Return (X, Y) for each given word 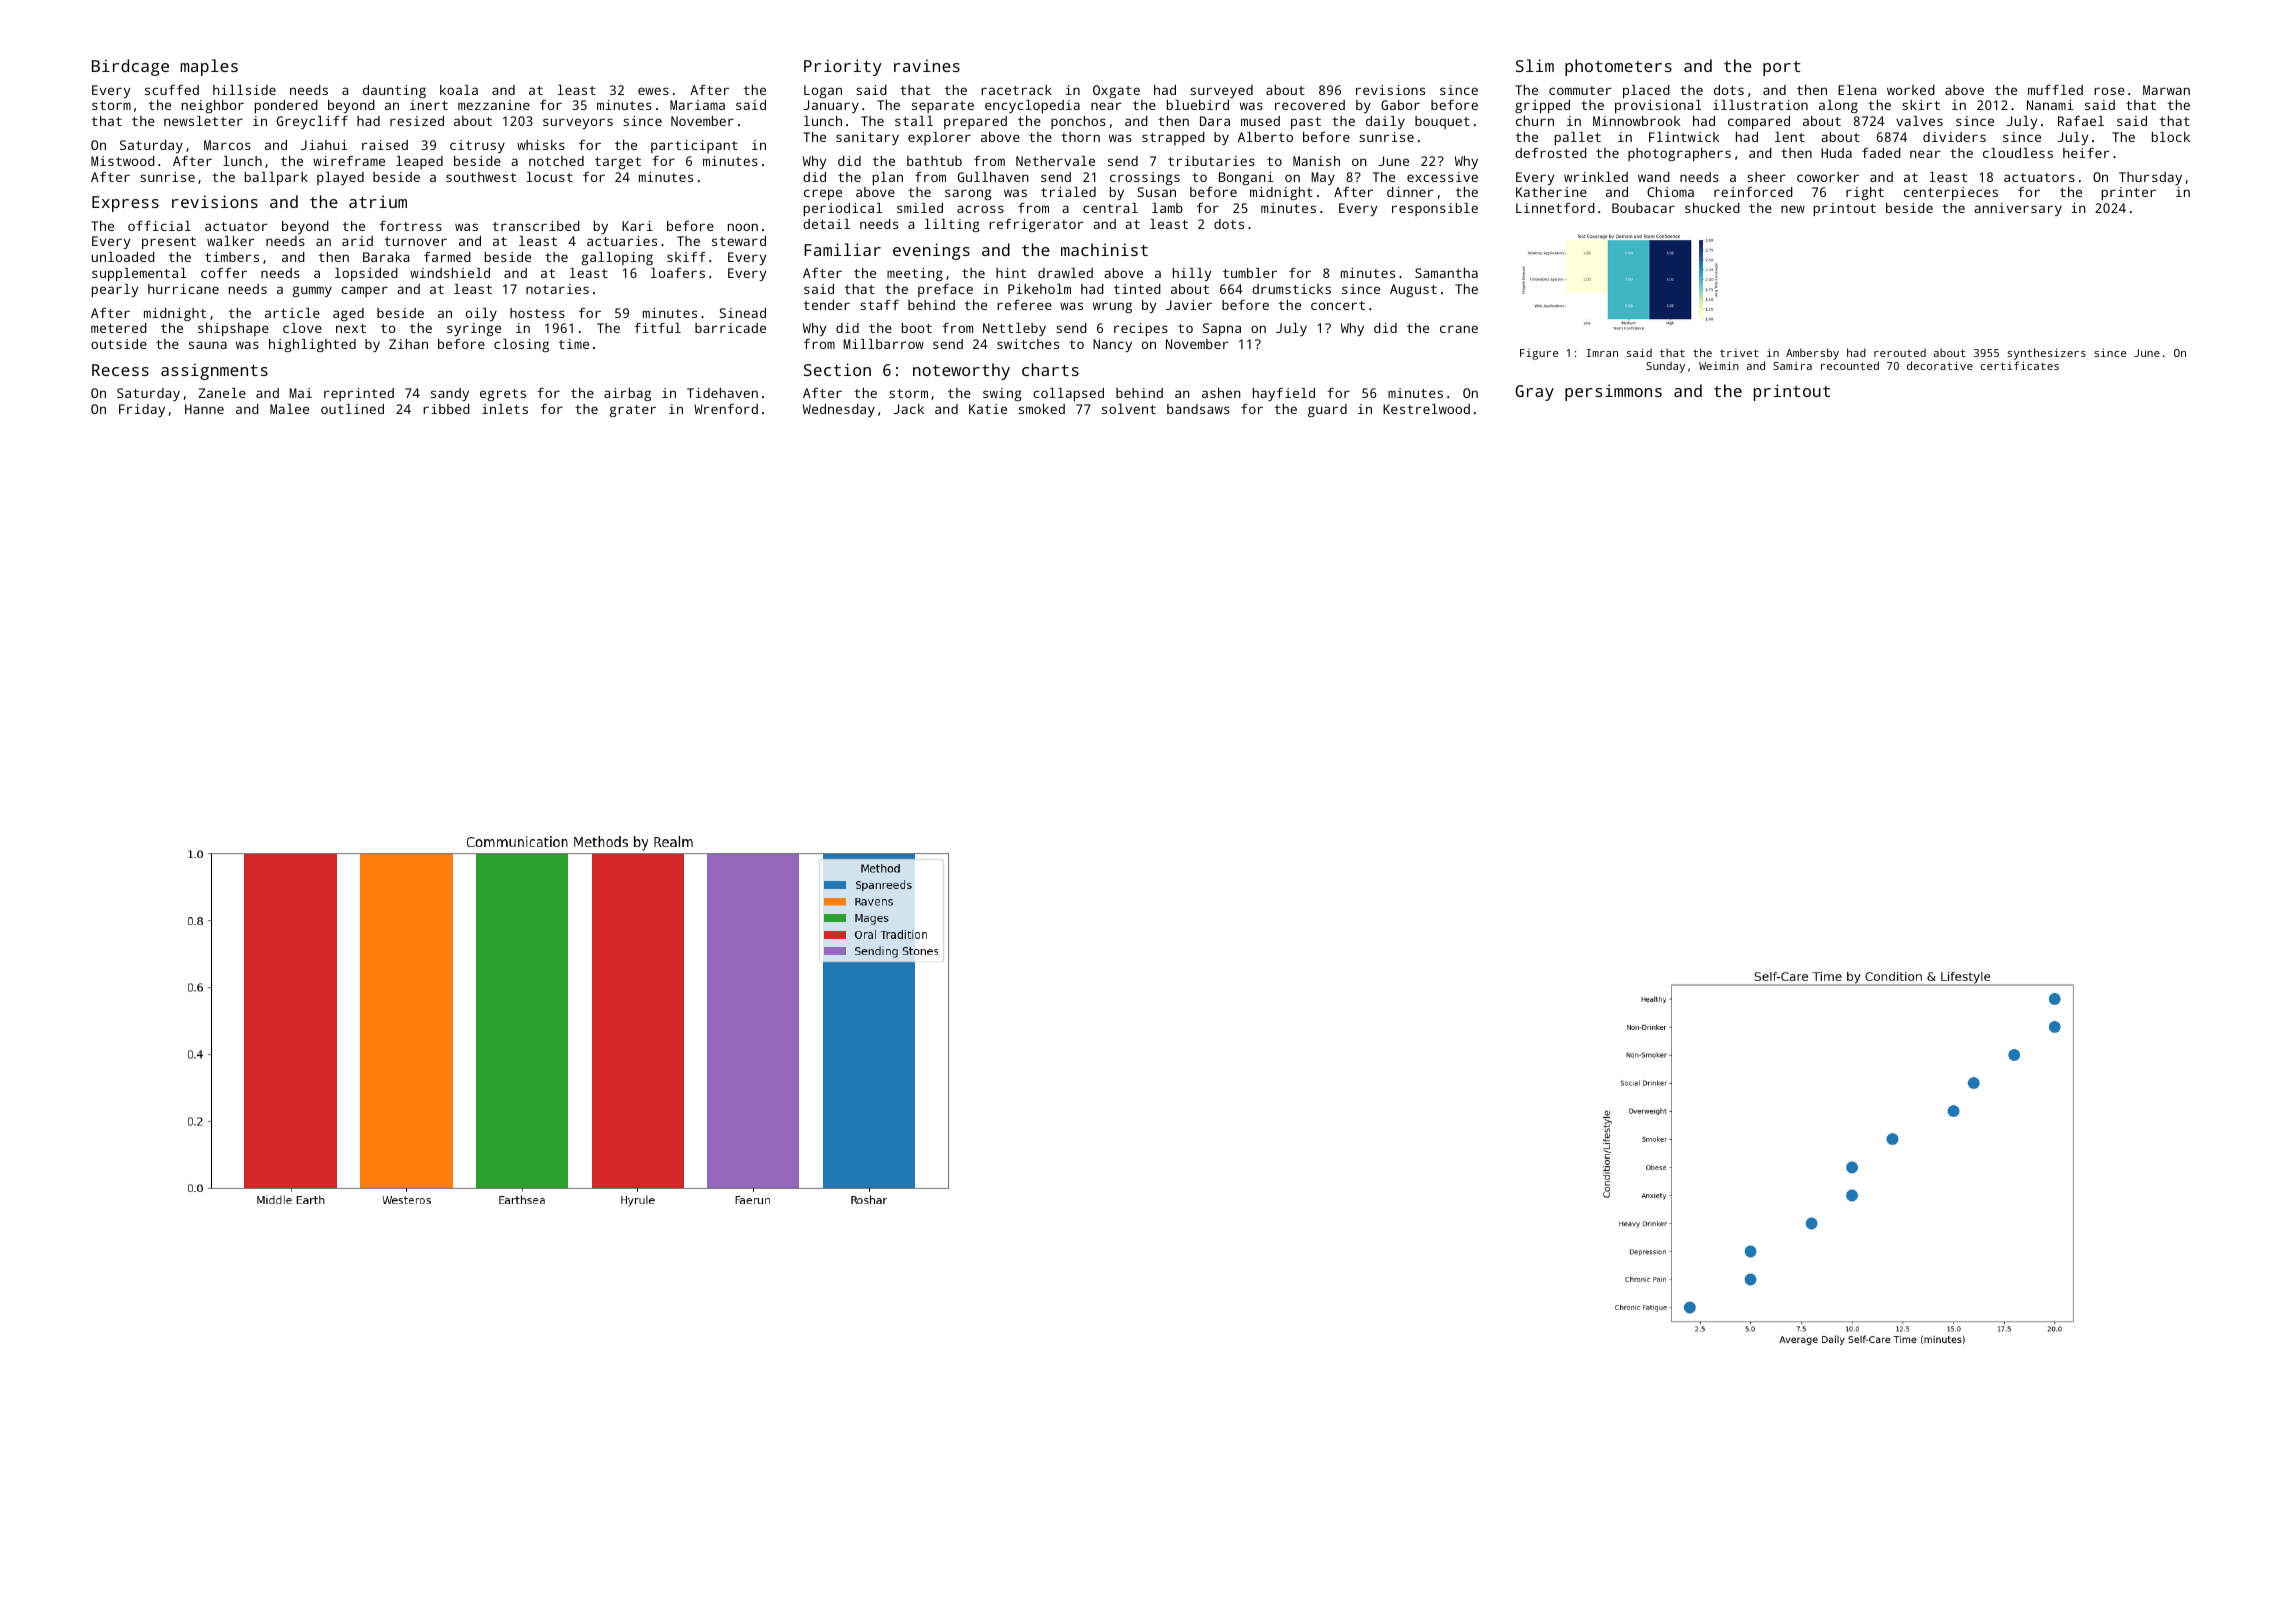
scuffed (172, 90)
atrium (378, 201)
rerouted (1900, 352)
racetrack (1016, 90)
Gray (1534, 393)
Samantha (1446, 273)
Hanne (204, 409)
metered (119, 328)
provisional (1658, 106)
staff (879, 305)
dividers (1954, 137)
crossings (1145, 178)
